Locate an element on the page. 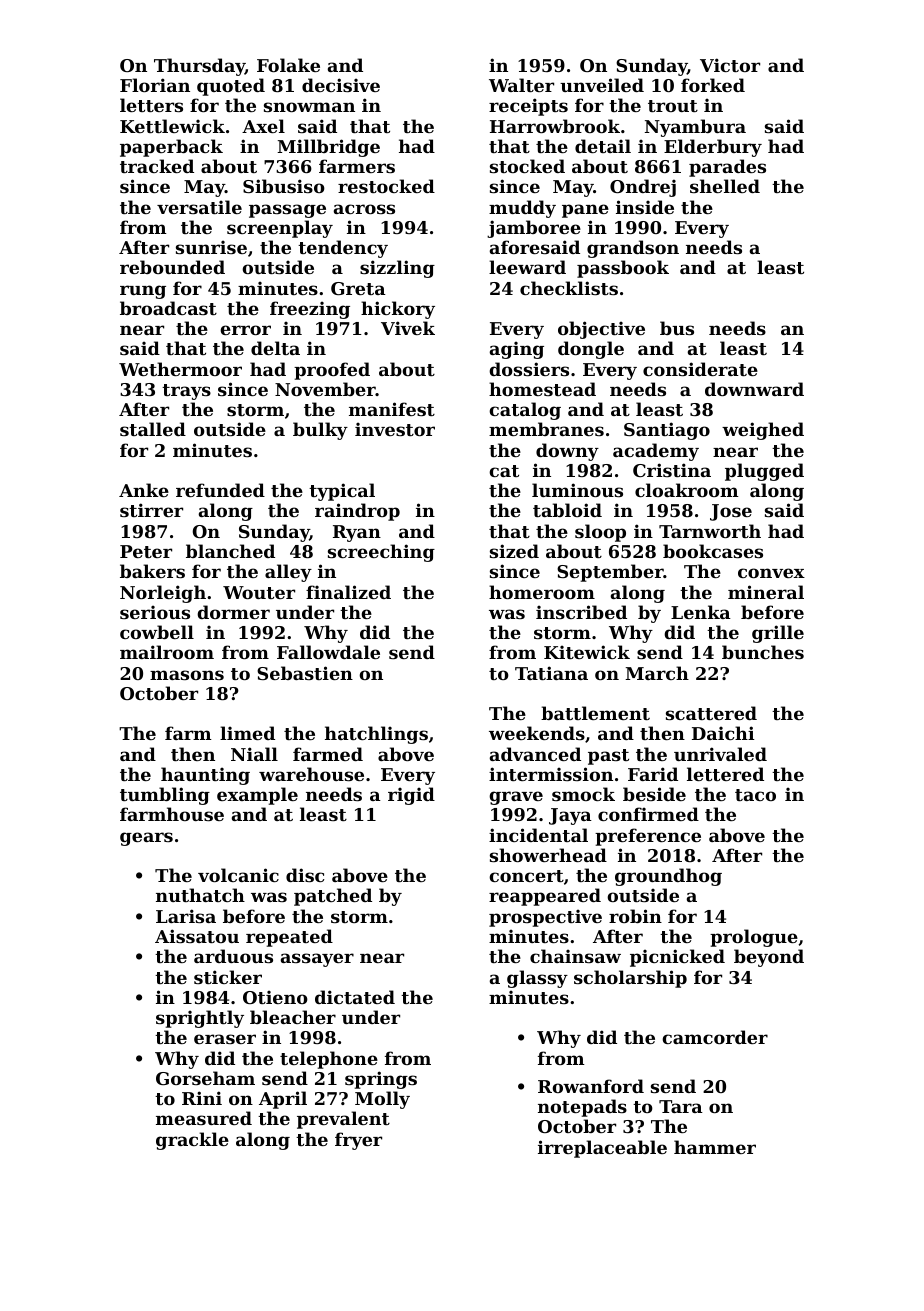 This image has height=1311, width=924. error is located at coordinates (245, 330).
